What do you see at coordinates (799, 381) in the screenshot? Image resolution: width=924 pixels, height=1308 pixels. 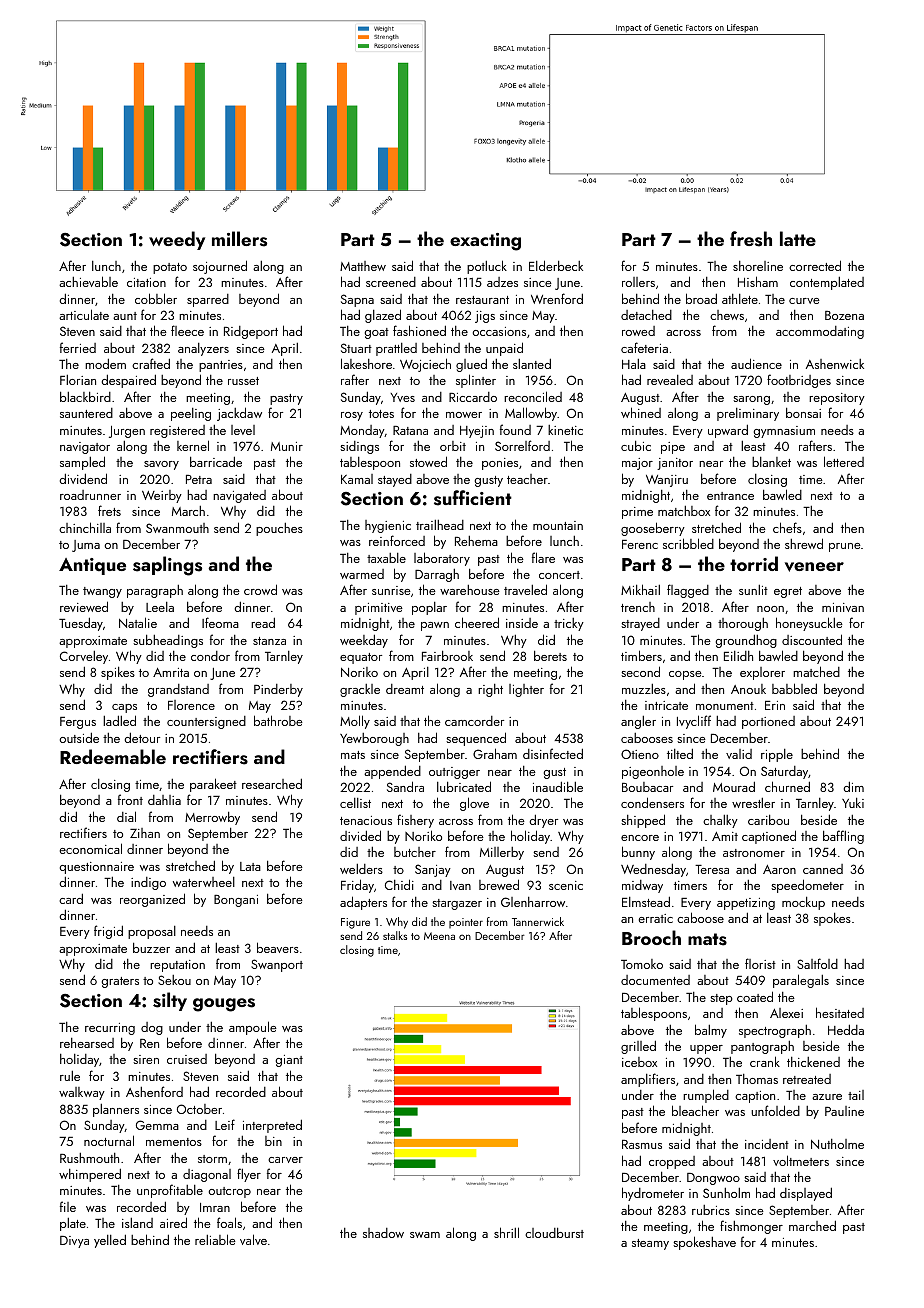 I see `footbridges` at bounding box center [799, 381].
